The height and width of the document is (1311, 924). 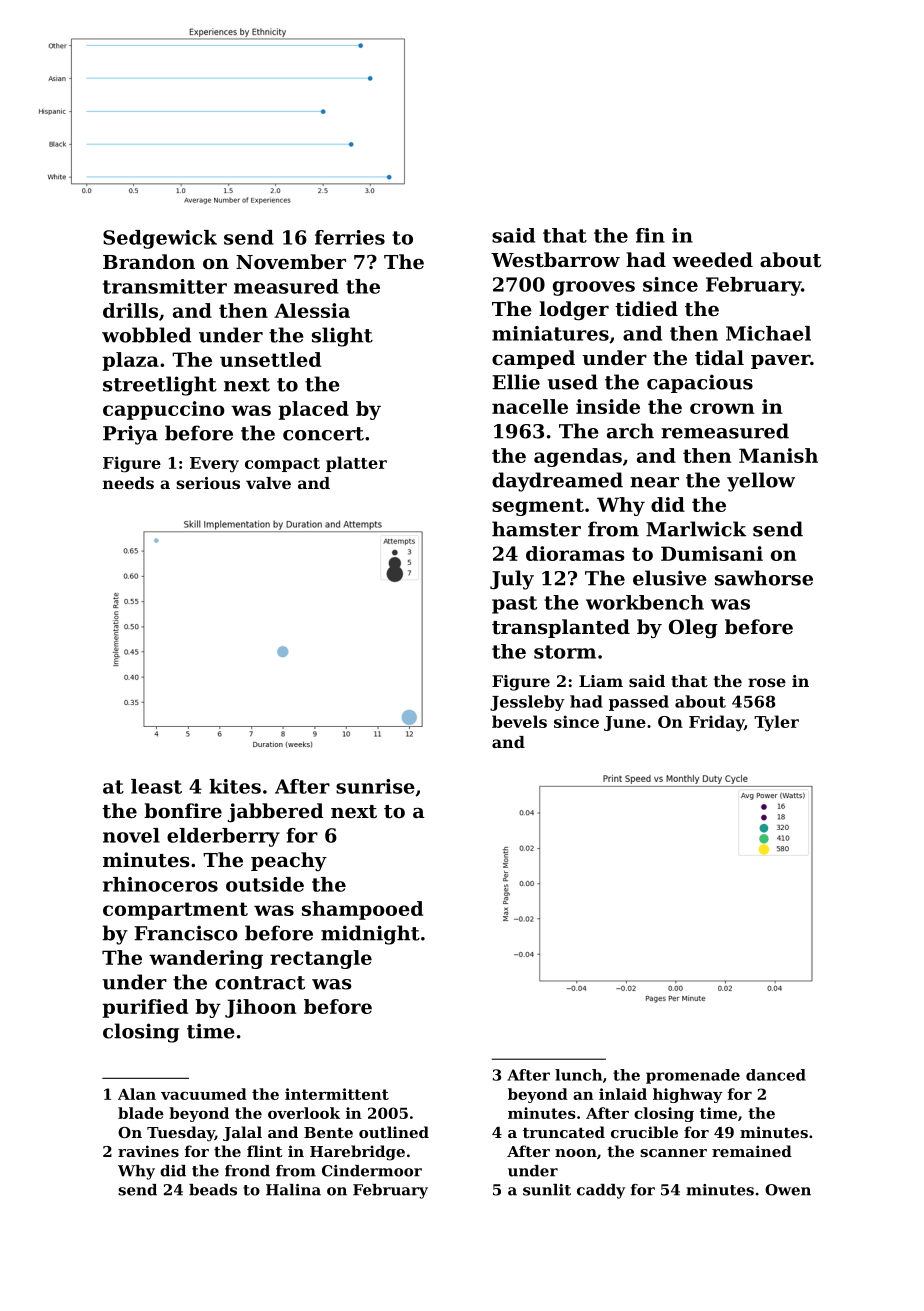 I want to click on danced, so click(x=776, y=1075).
